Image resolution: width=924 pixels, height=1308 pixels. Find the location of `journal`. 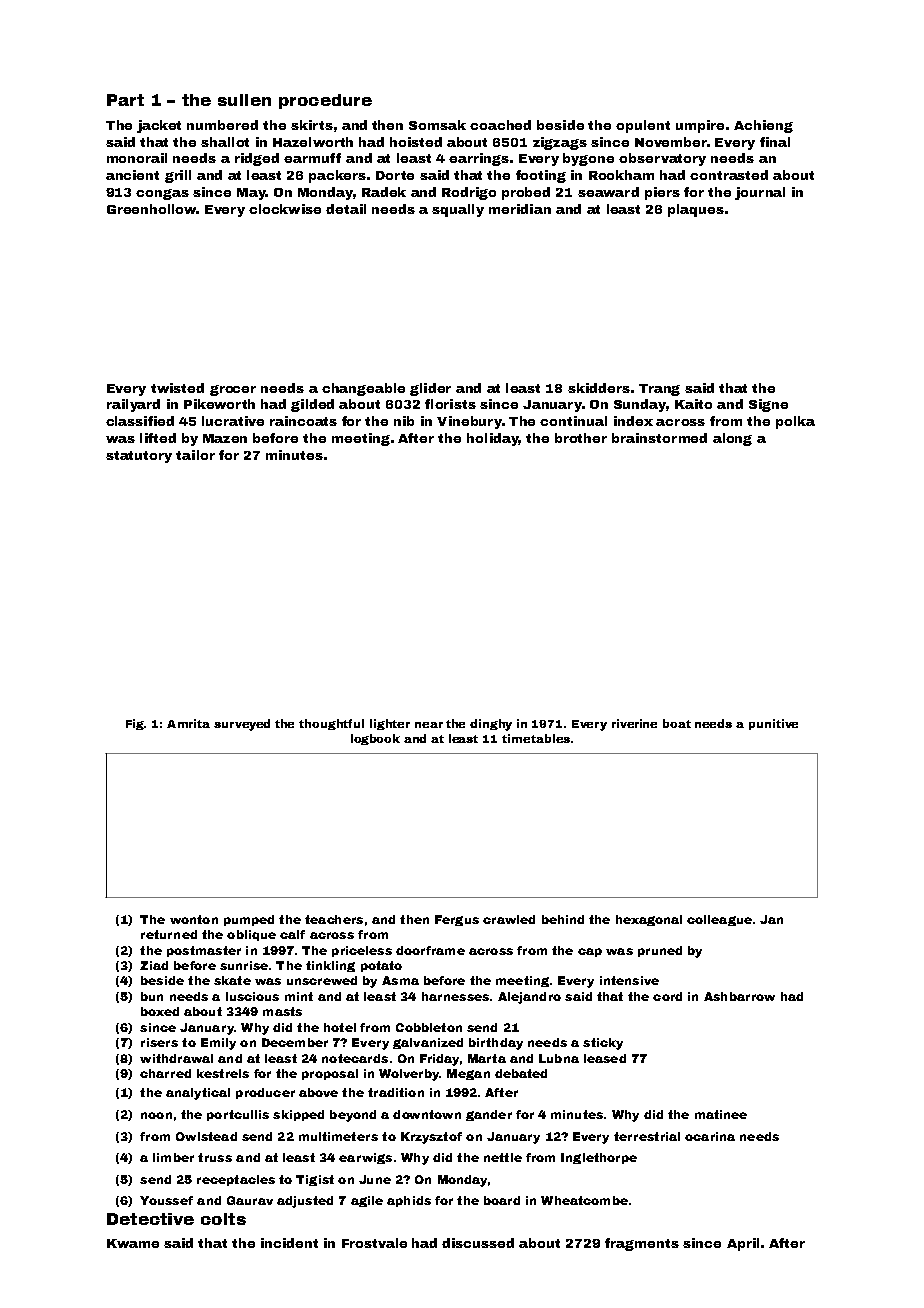

journal is located at coordinates (760, 193).
